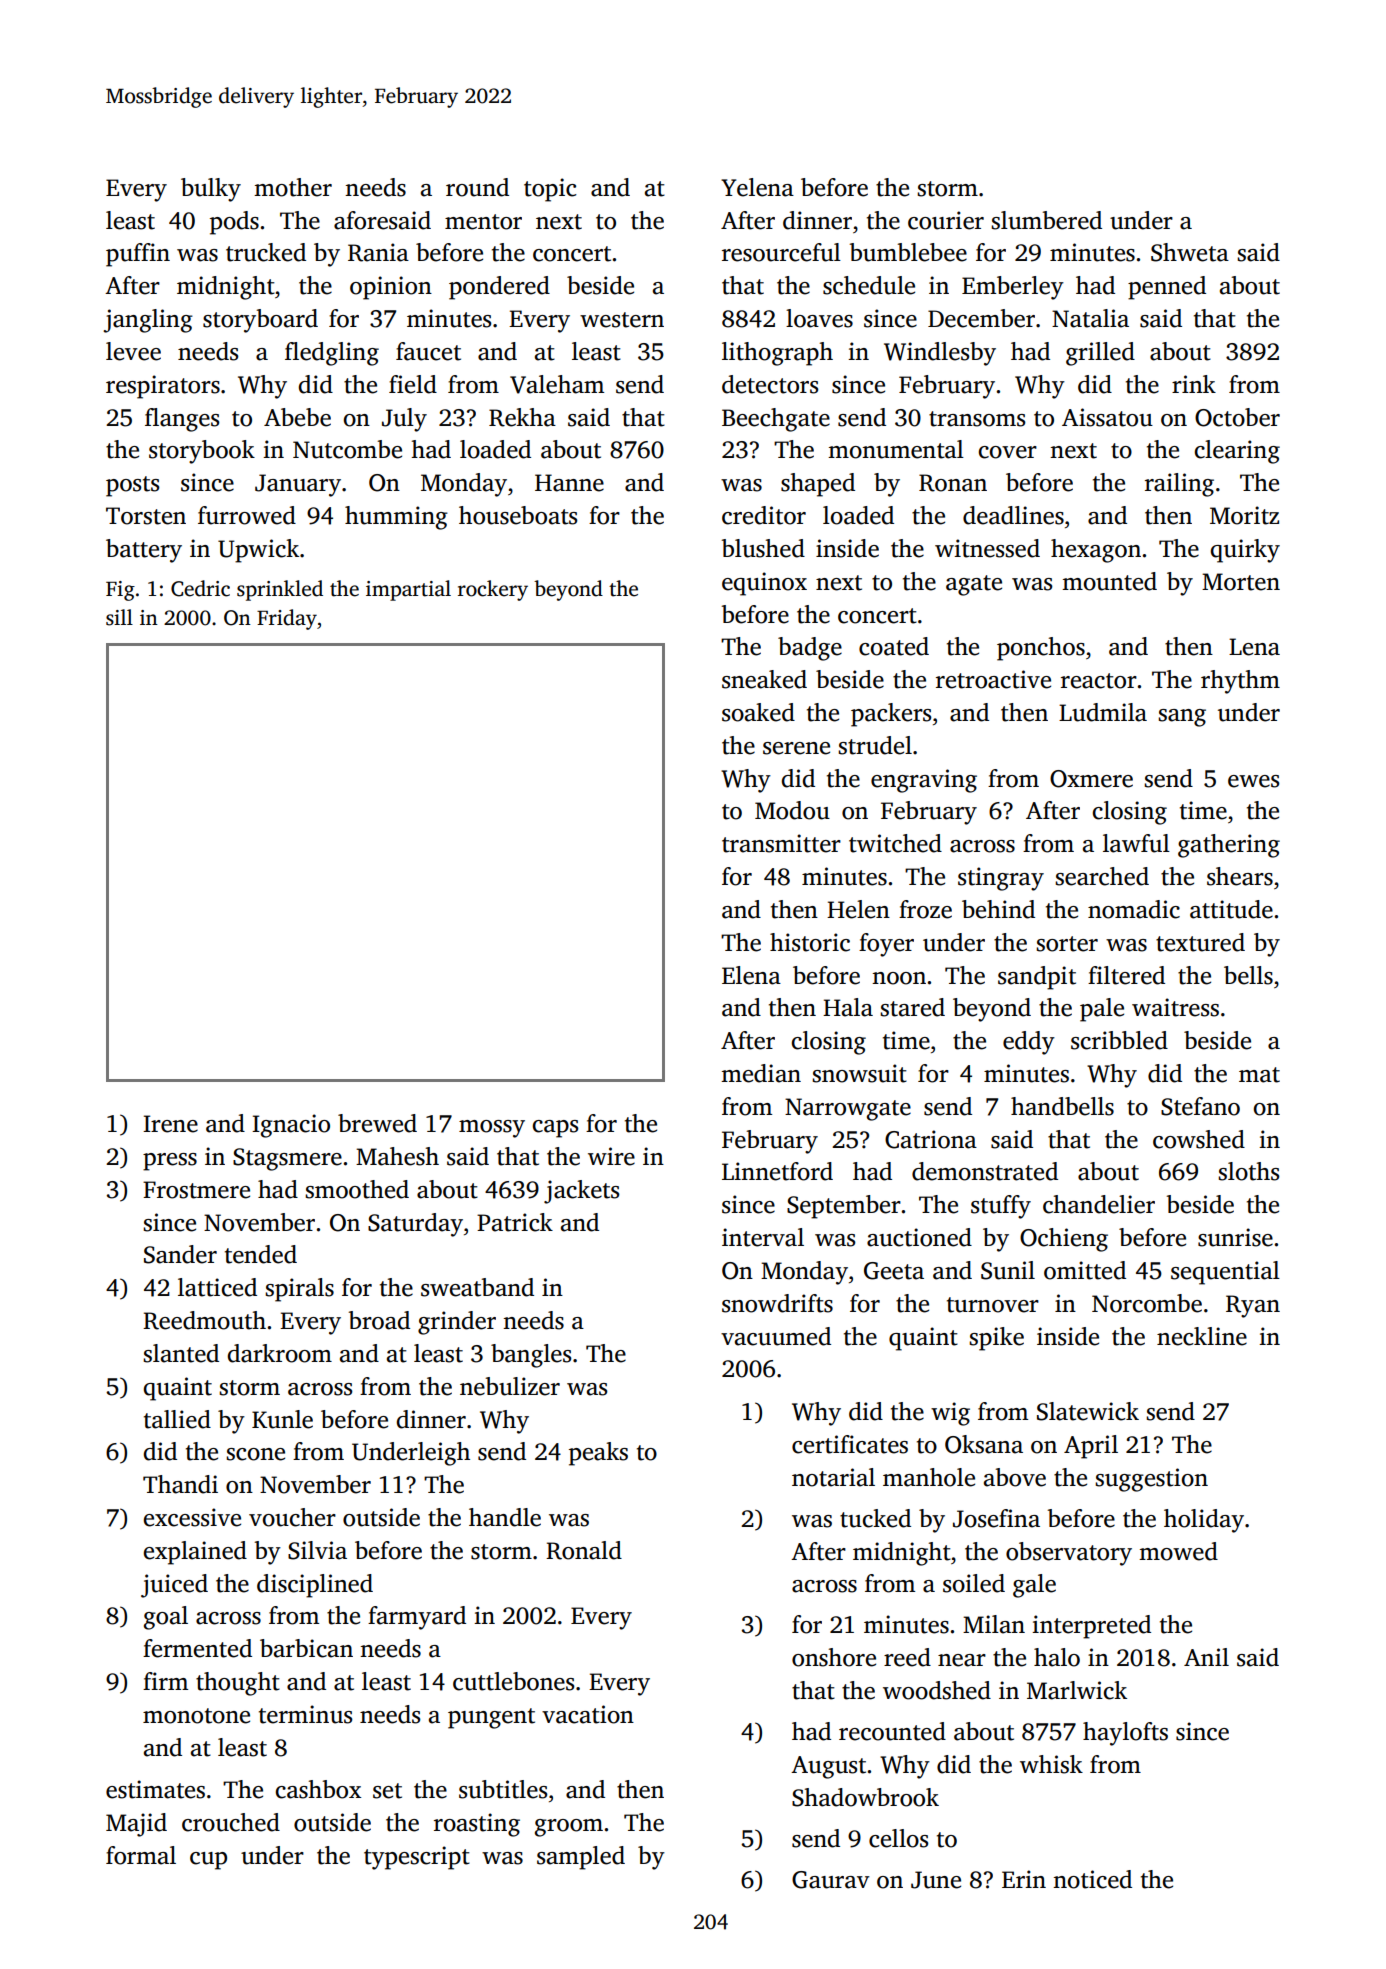 The height and width of the image is (1969, 1386). I want to click on Irene, so click(170, 1124).
